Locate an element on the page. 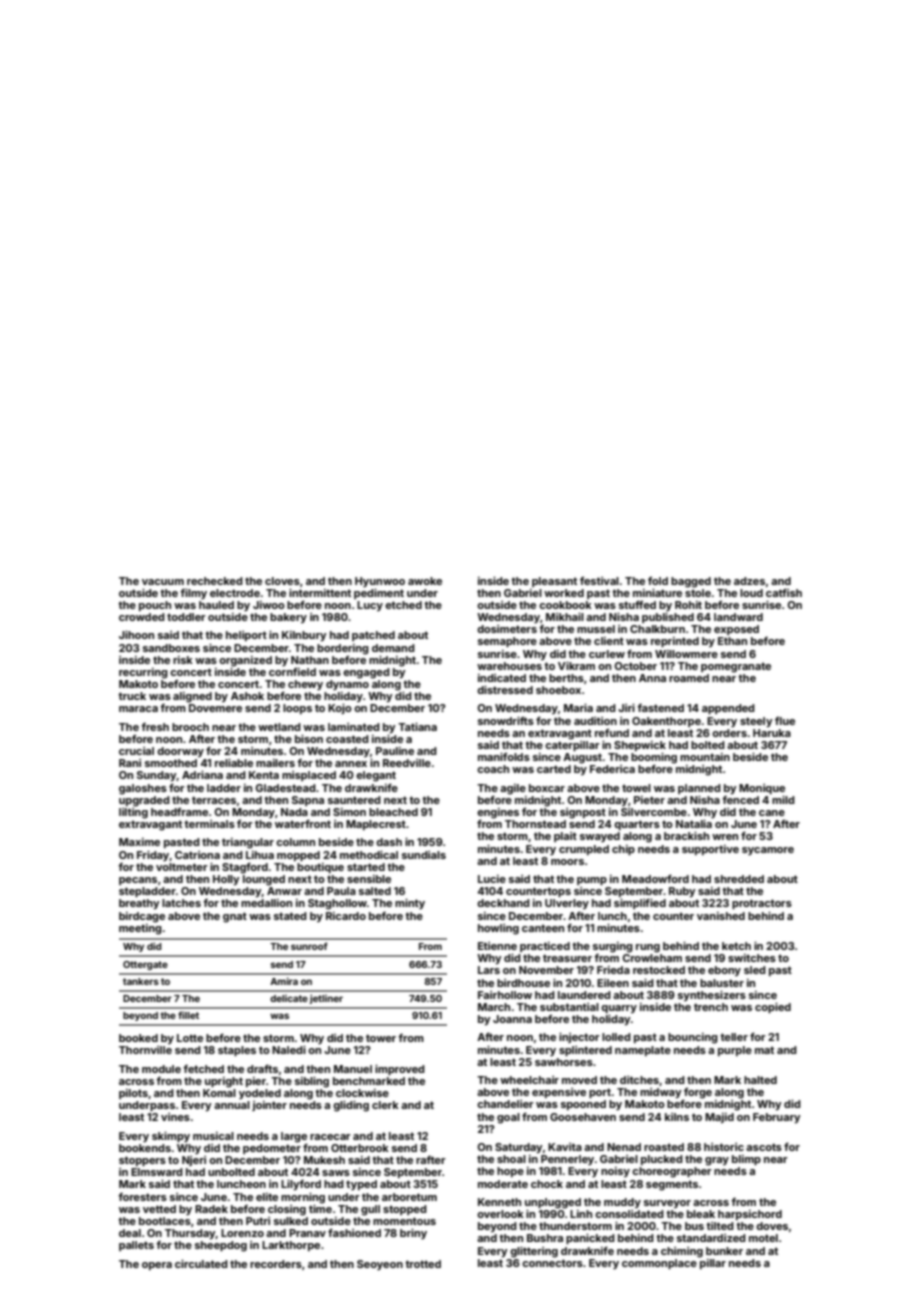 This document has width=924, height=1308. typed is located at coordinates (361, 1185).
